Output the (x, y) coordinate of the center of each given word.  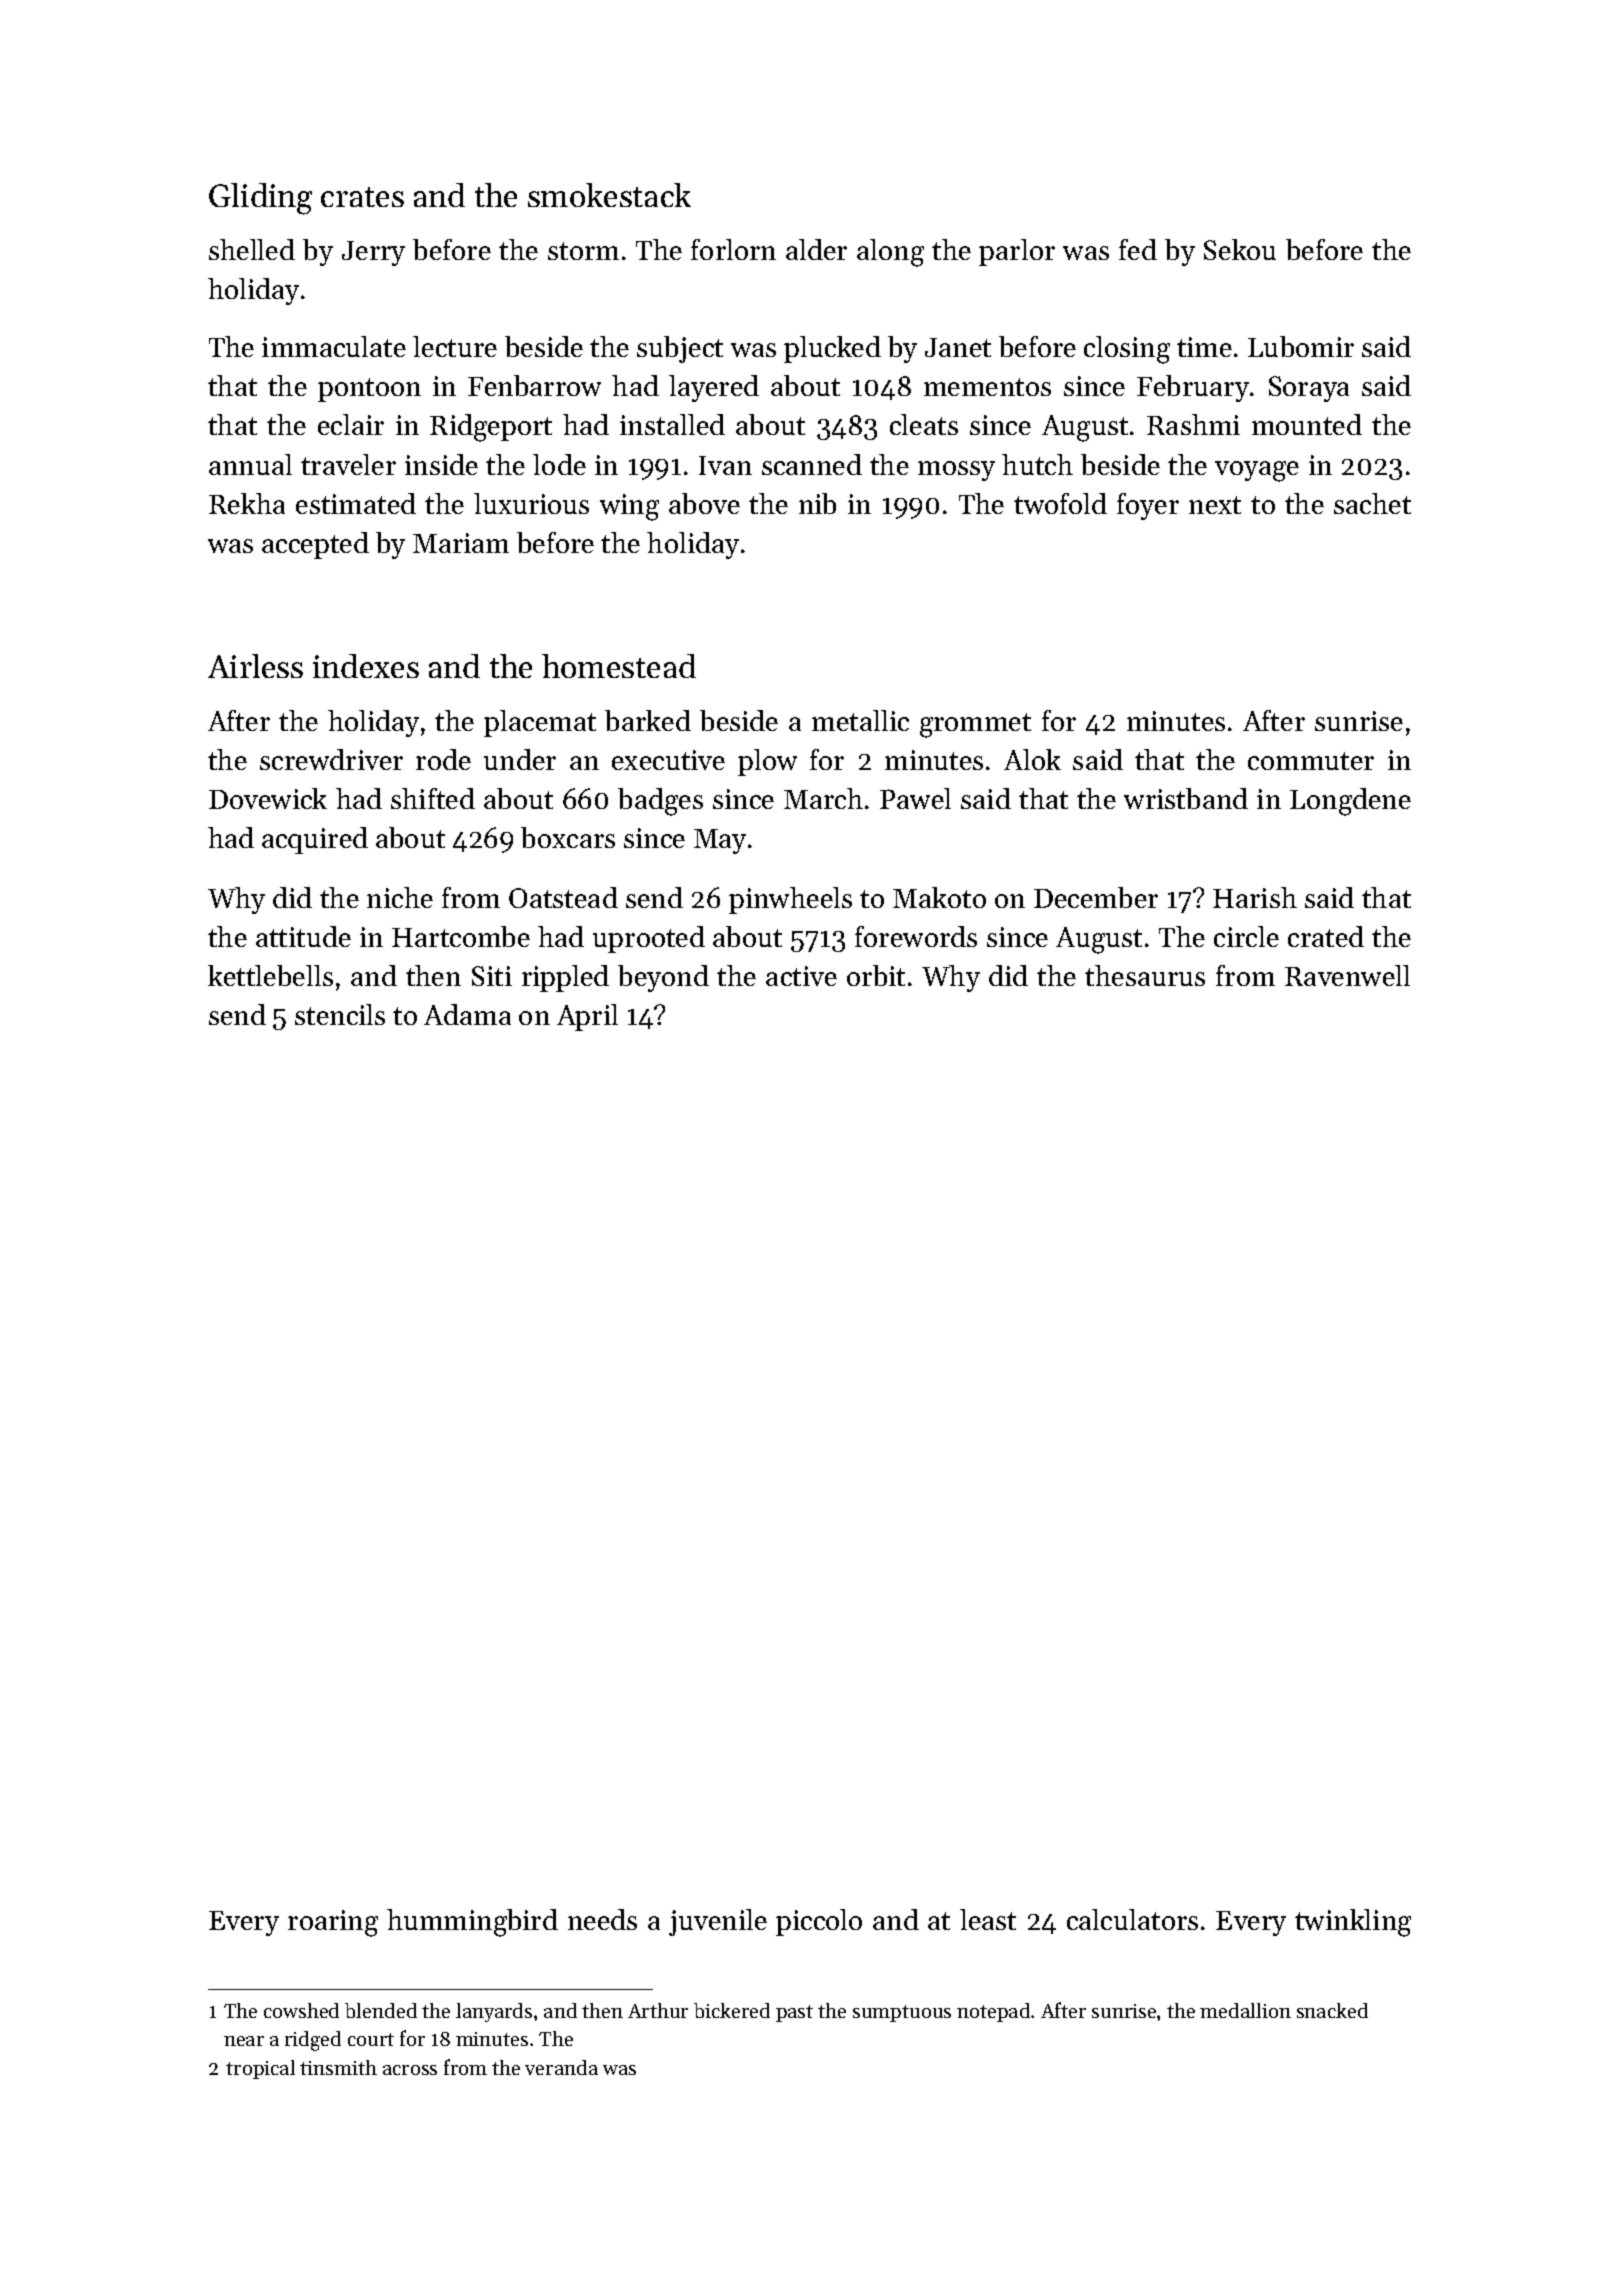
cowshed (301, 2010)
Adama (467, 1014)
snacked (1332, 2010)
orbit (876, 975)
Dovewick (268, 798)
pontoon (369, 390)
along (890, 253)
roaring (333, 1923)
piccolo (819, 1922)
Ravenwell (1347, 975)
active (801, 976)
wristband (1186, 798)
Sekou (1240, 249)
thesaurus (1145, 975)
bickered (732, 2010)
